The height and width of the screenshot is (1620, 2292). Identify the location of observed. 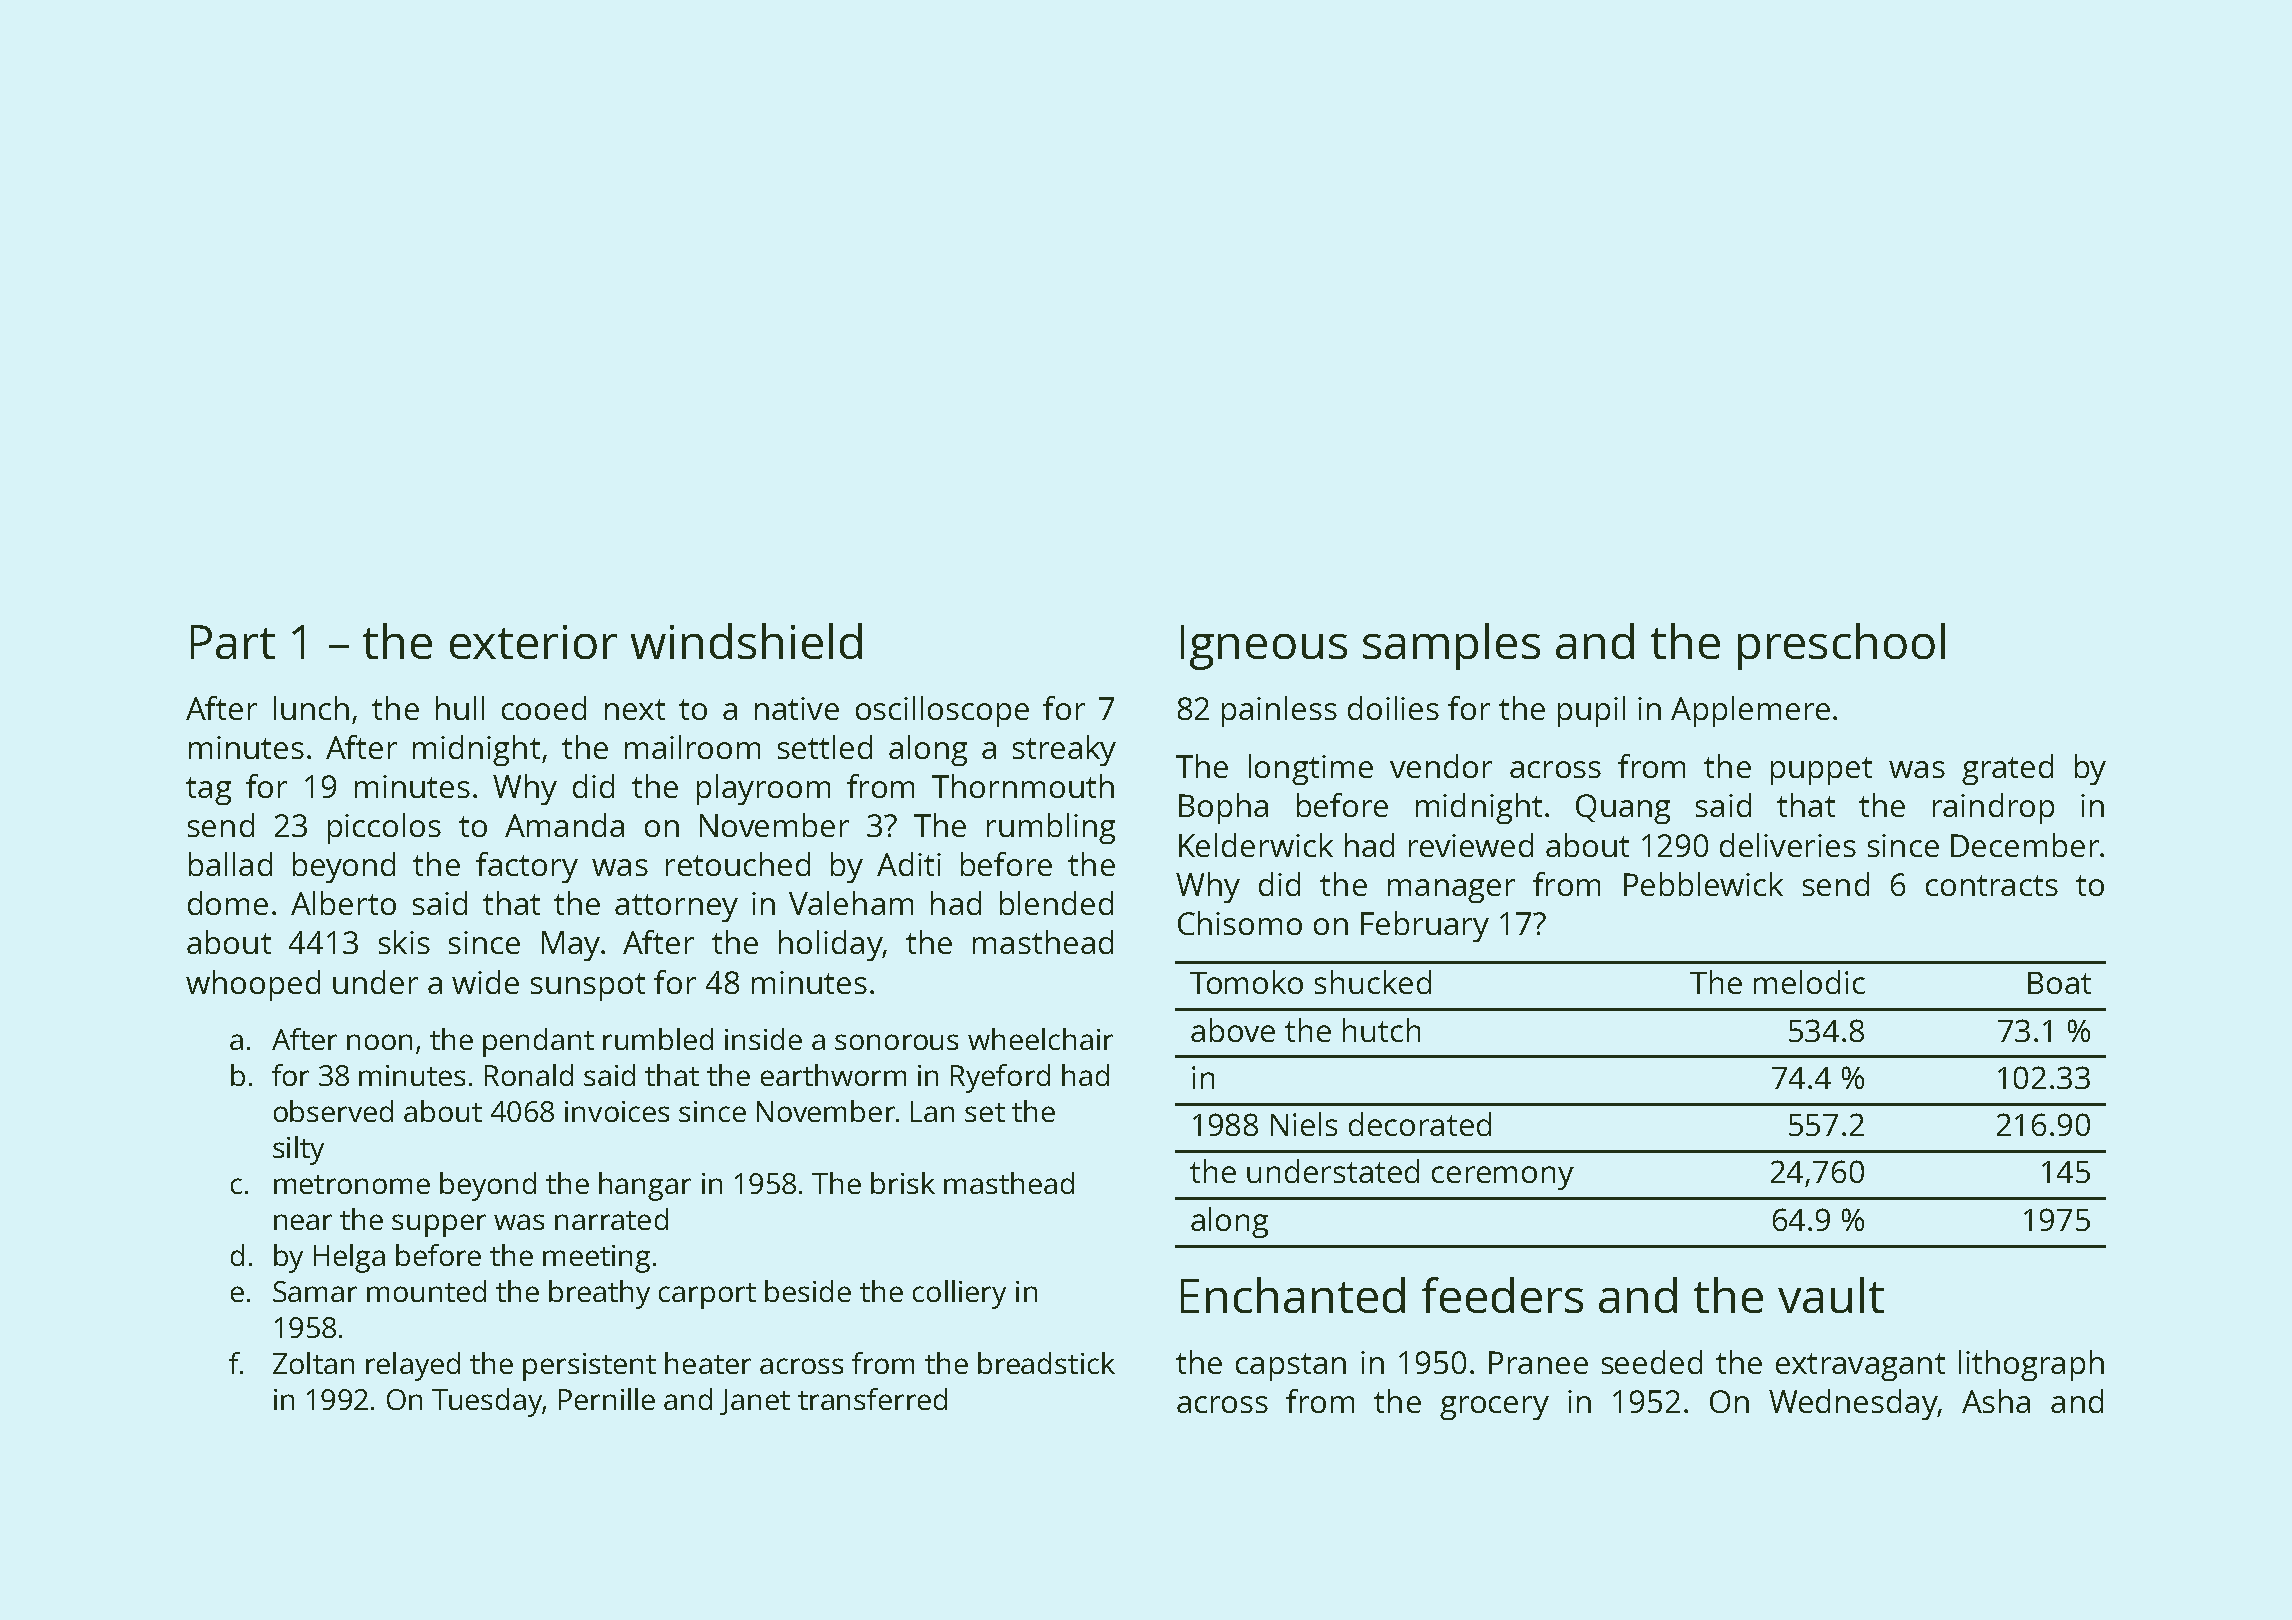
(333, 1111).
